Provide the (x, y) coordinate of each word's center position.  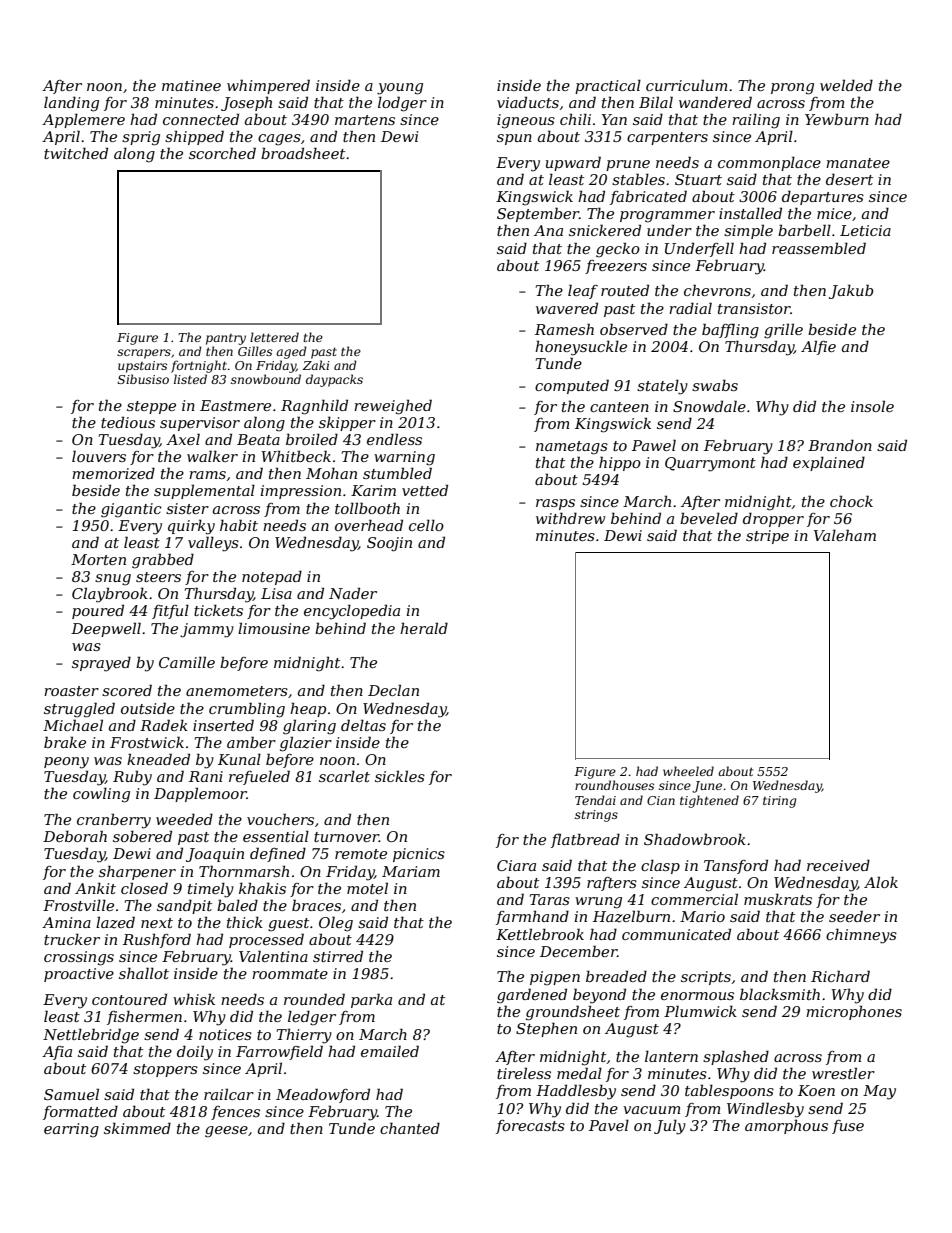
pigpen (555, 978)
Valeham (845, 535)
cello (426, 525)
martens (365, 120)
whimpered (268, 86)
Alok (881, 882)
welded (846, 85)
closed (144, 888)
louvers (99, 456)
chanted (410, 1128)
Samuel (71, 1094)
